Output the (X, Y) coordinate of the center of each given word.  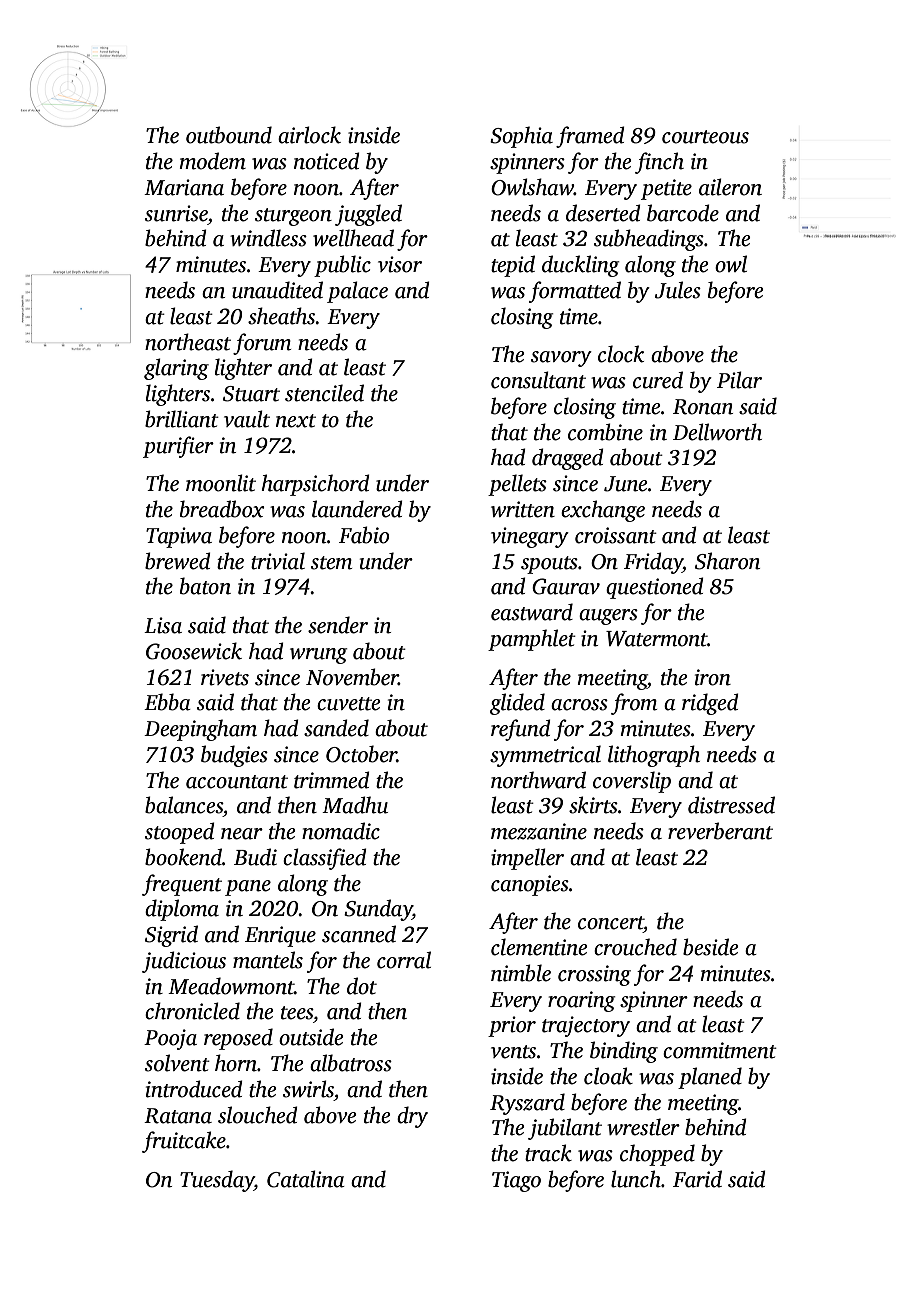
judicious (184, 962)
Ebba (167, 702)
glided (517, 704)
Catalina (306, 1179)
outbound (229, 135)
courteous (705, 137)
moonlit (221, 483)
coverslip (632, 782)
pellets (517, 485)
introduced (194, 1089)
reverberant (720, 831)
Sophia (521, 137)
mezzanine (539, 831)
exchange (603, 511)
